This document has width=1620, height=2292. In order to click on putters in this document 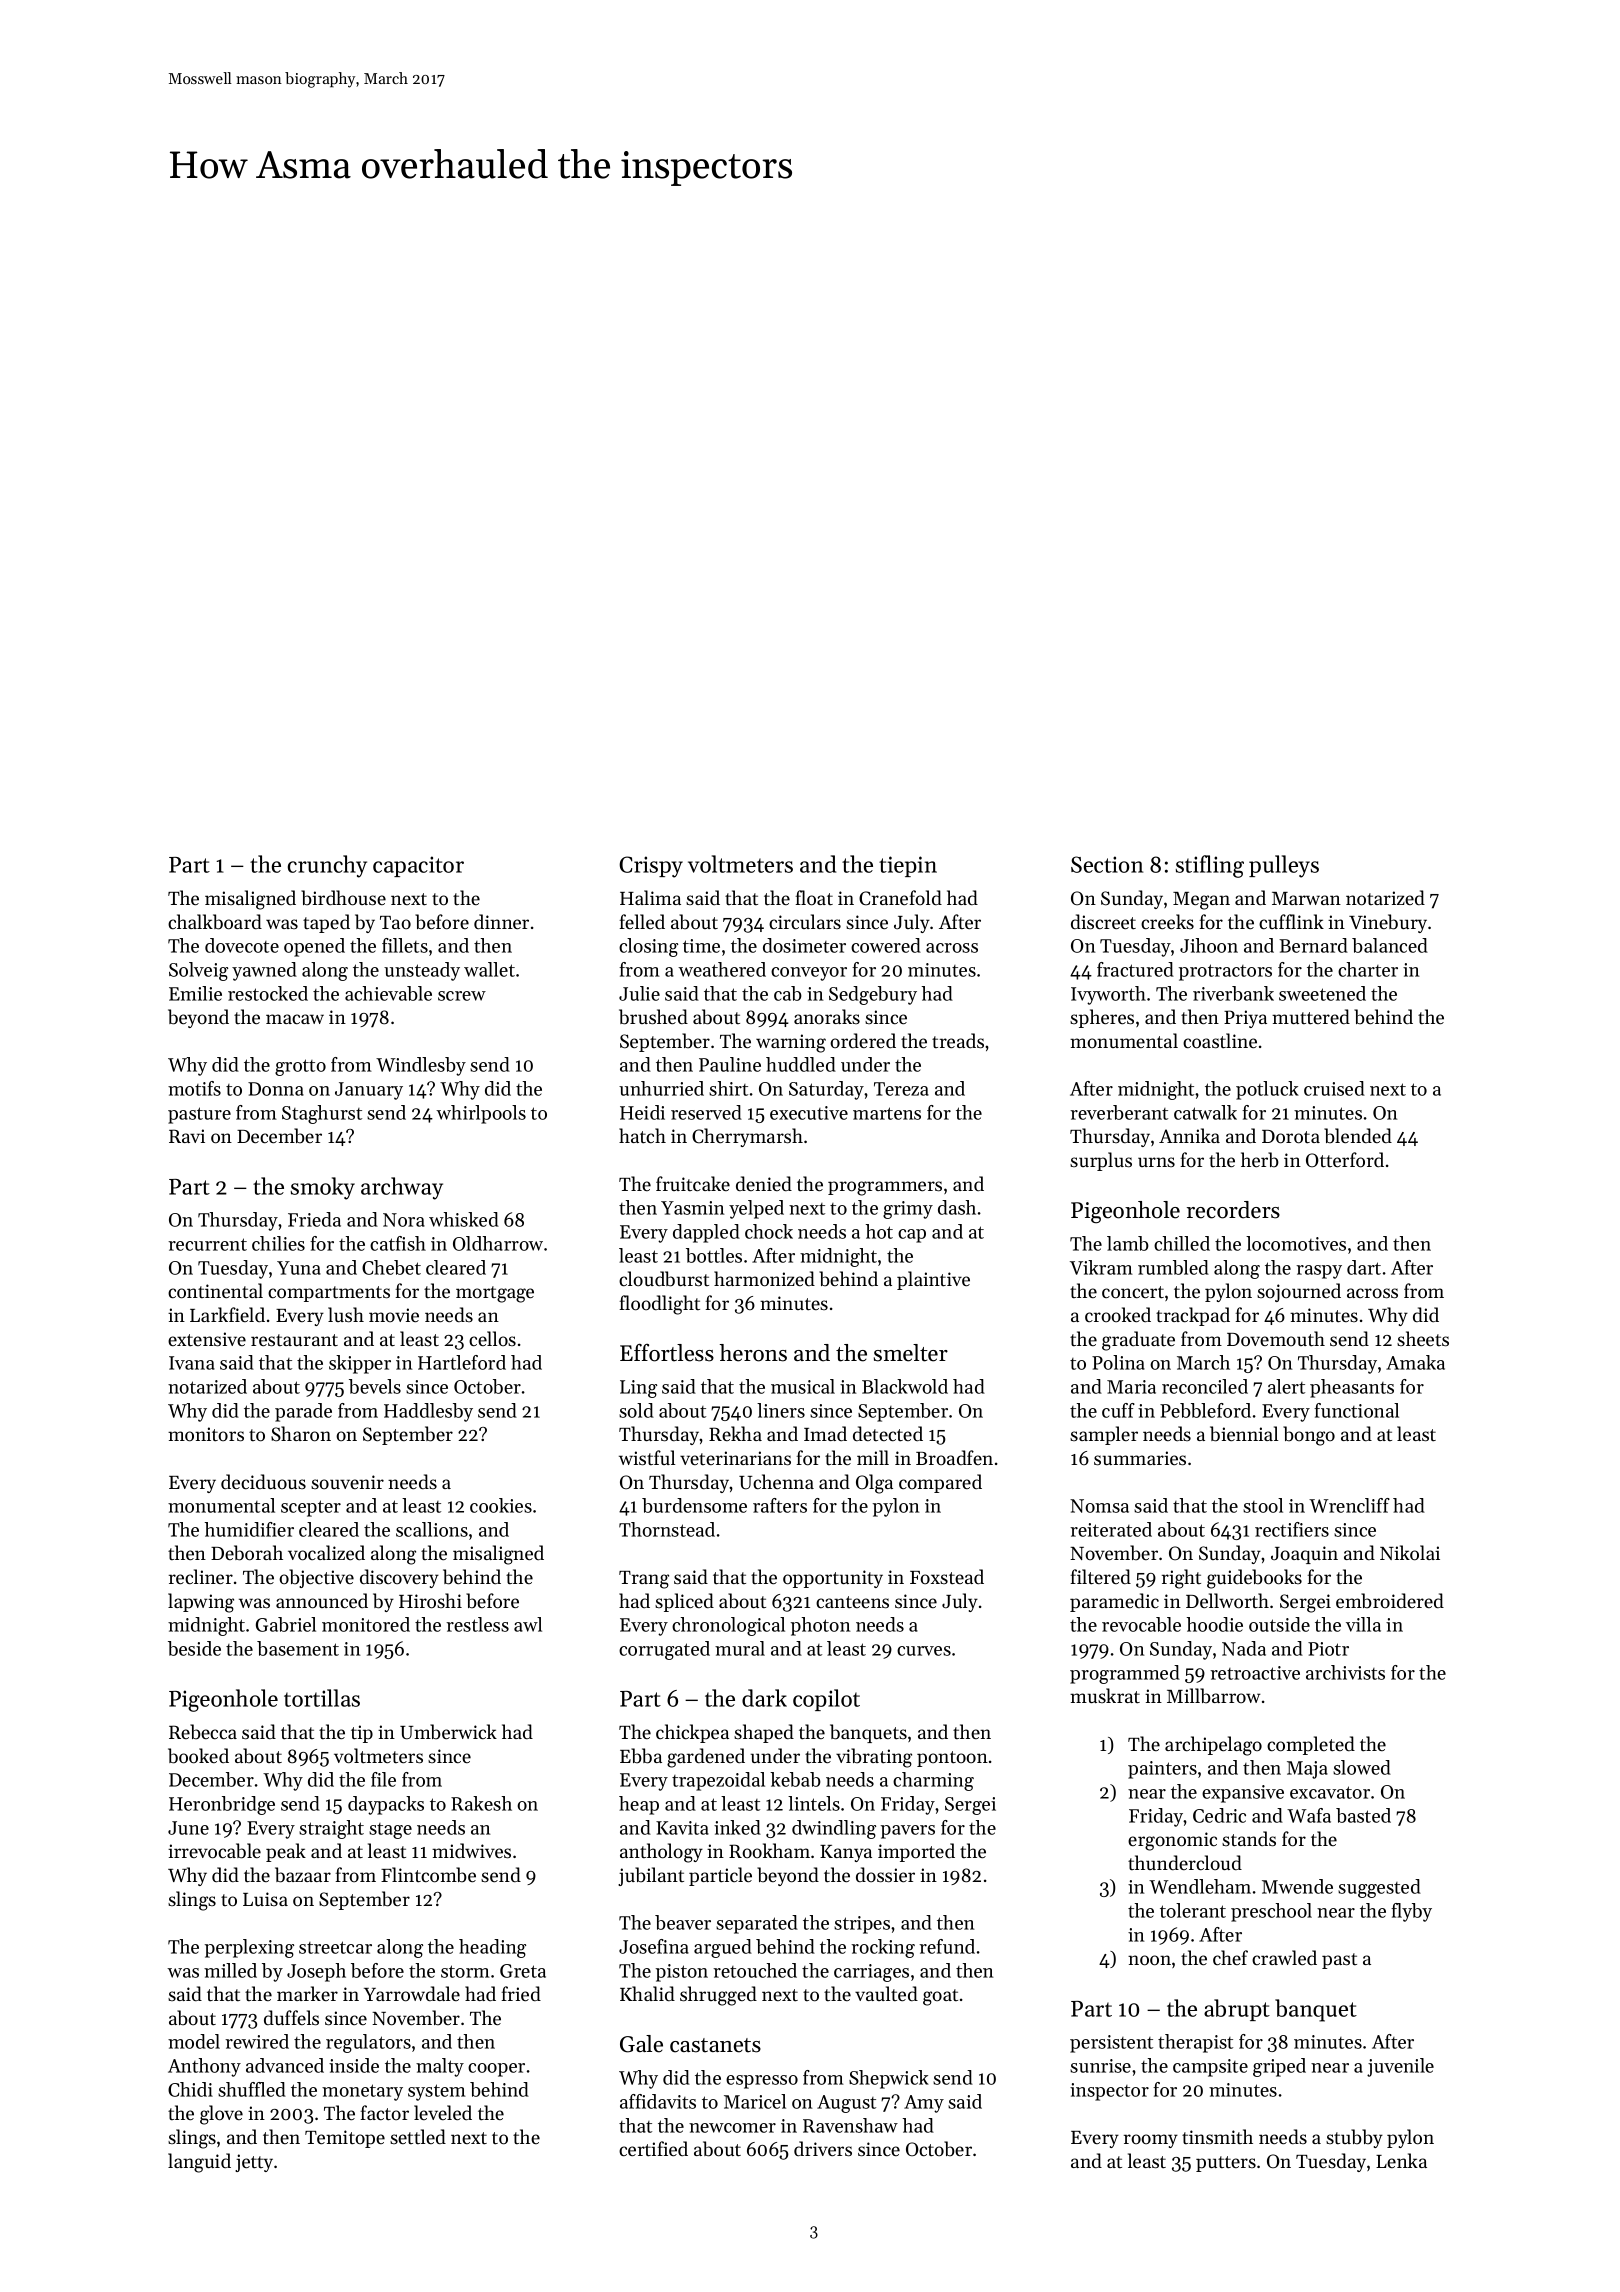, I will do `click(1226, 2164)`.
